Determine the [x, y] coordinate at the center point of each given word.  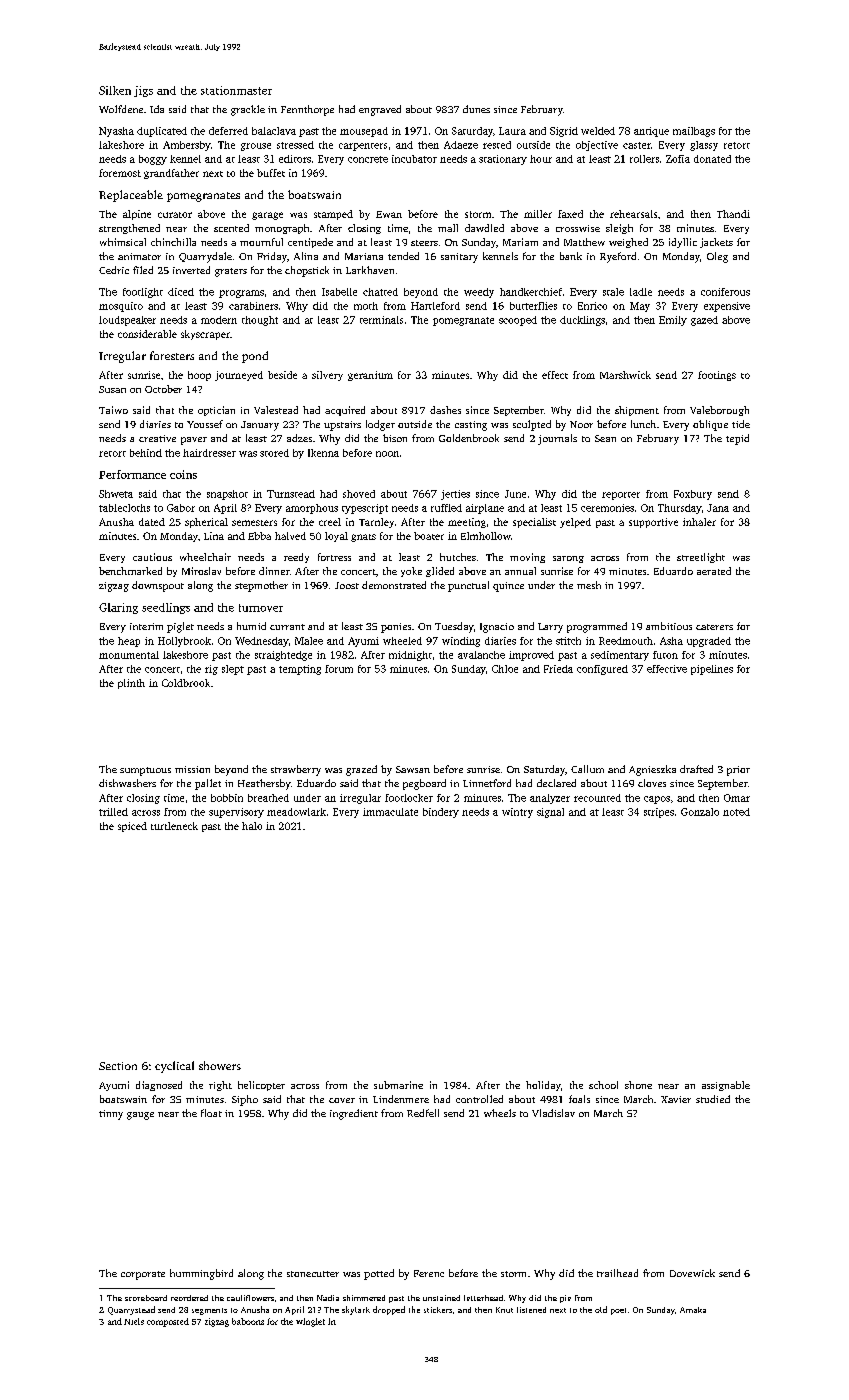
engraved [380, 110]
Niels [134, 1321]
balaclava [274, 131]
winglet [310, 1322]
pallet [208, 784]
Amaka [693, 1310]
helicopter [261, 1086]
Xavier [676, 1099]
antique [651, 132]
